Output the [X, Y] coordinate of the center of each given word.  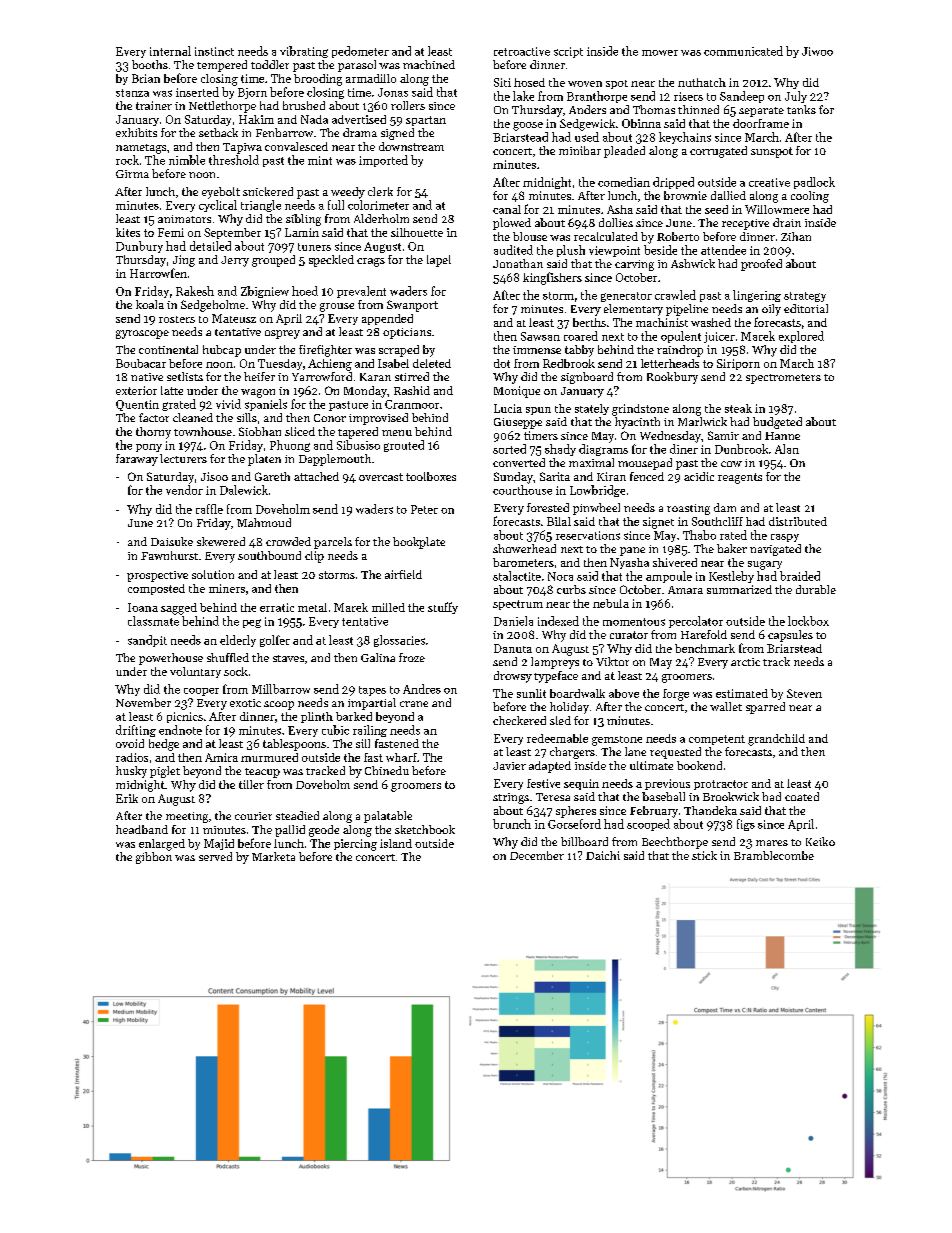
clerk [380, 191]
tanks [801, 109]
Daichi [603, 855]
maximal [591, 462]
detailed [210, 246]
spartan [426, 121]
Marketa [273, 856]
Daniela [513, 621]
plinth [317, 717]
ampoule [669, 577]
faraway [137, 460]
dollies [616, 222]
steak [738, 408]
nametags [141, 149]
